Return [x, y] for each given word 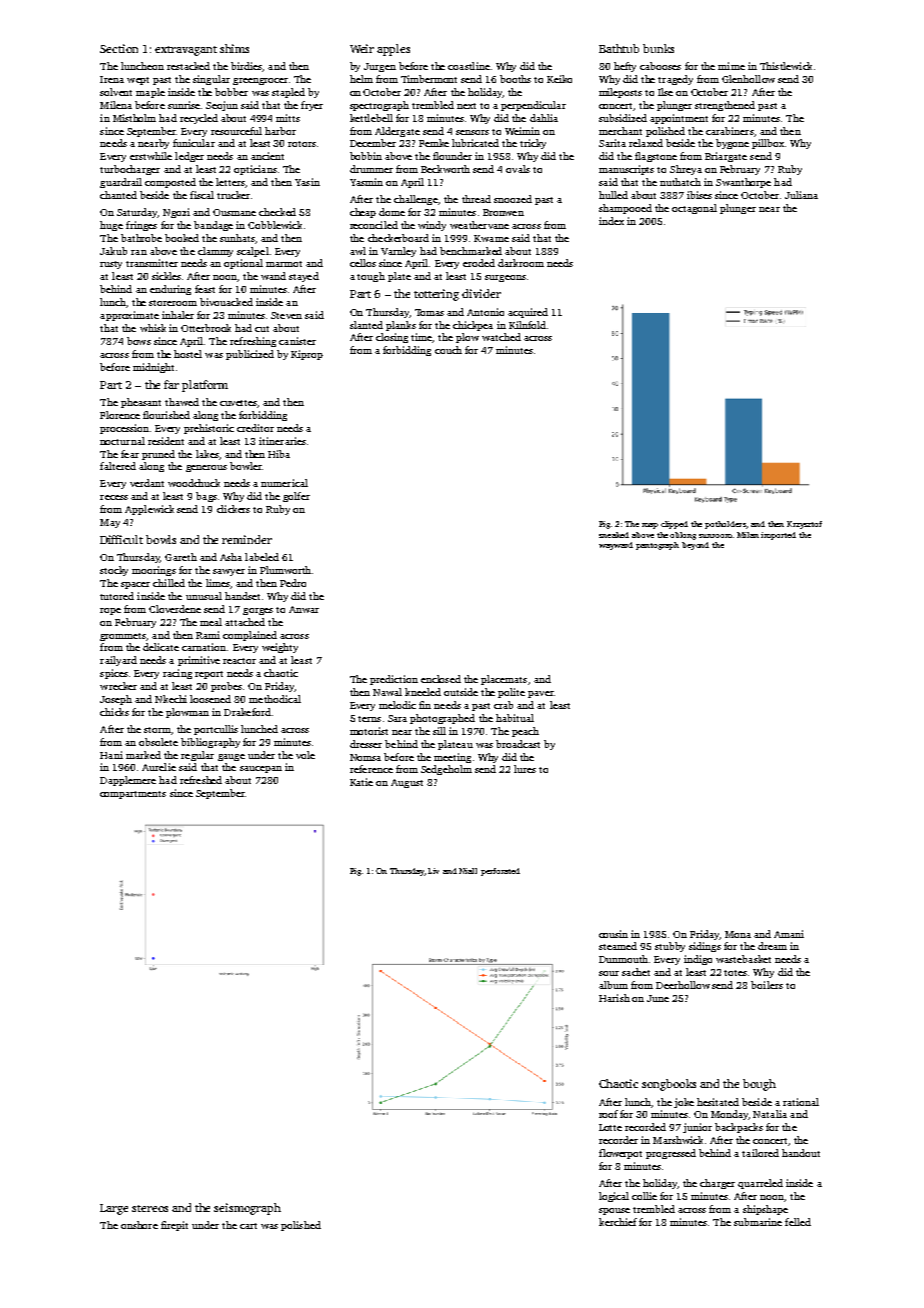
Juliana [801, 195]
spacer [135, 585]
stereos [150, 1208]
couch [448, 350]
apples [393, 50]
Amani [789, 934]
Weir [362, 48]
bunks [658, 48]
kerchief [618, 1222]
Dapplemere [128, 781]
